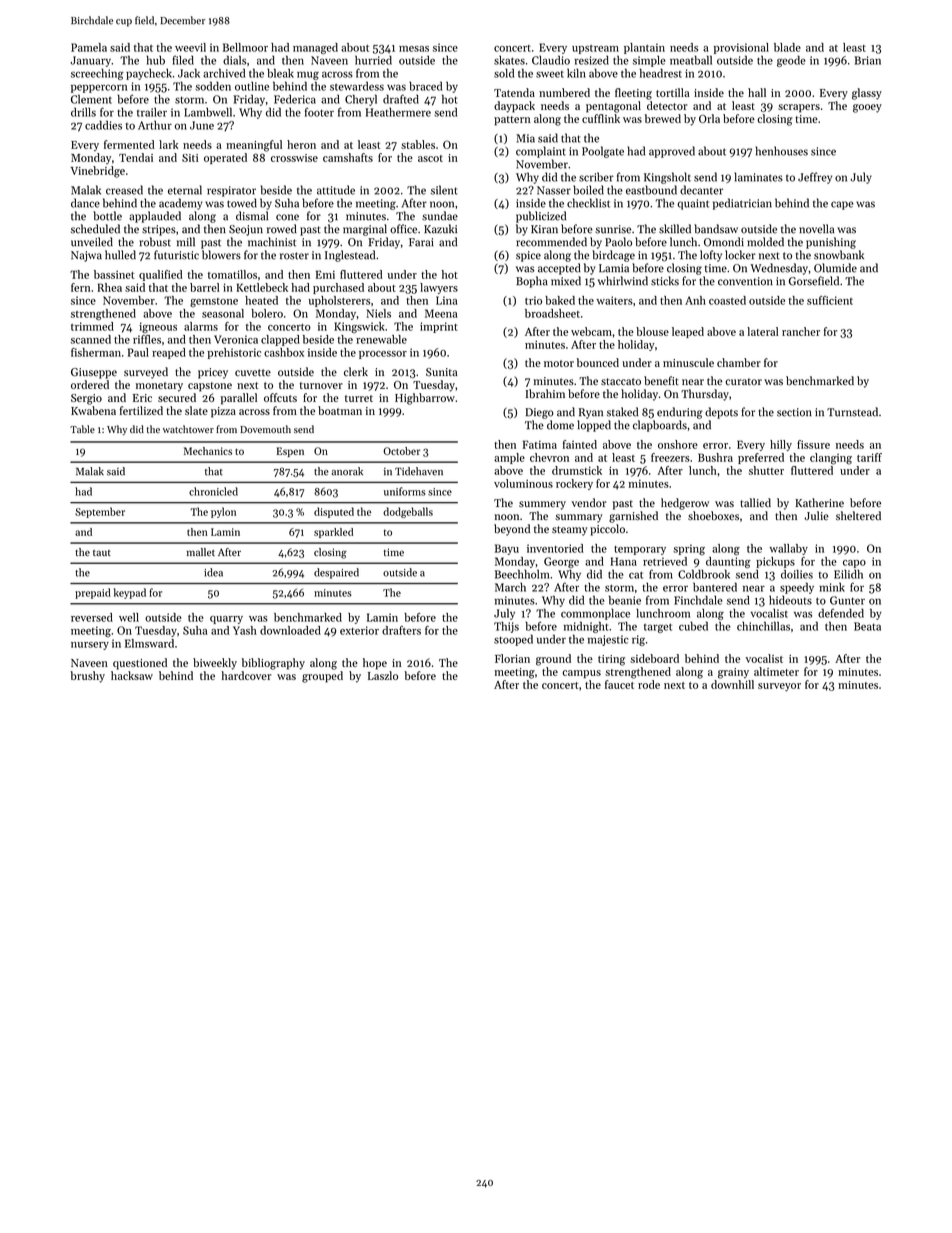 This page has width=952, height=1233. What do you see at coordinates (673, 92) in the page?
I see `tortilla` at bounding box center [673, 92].
